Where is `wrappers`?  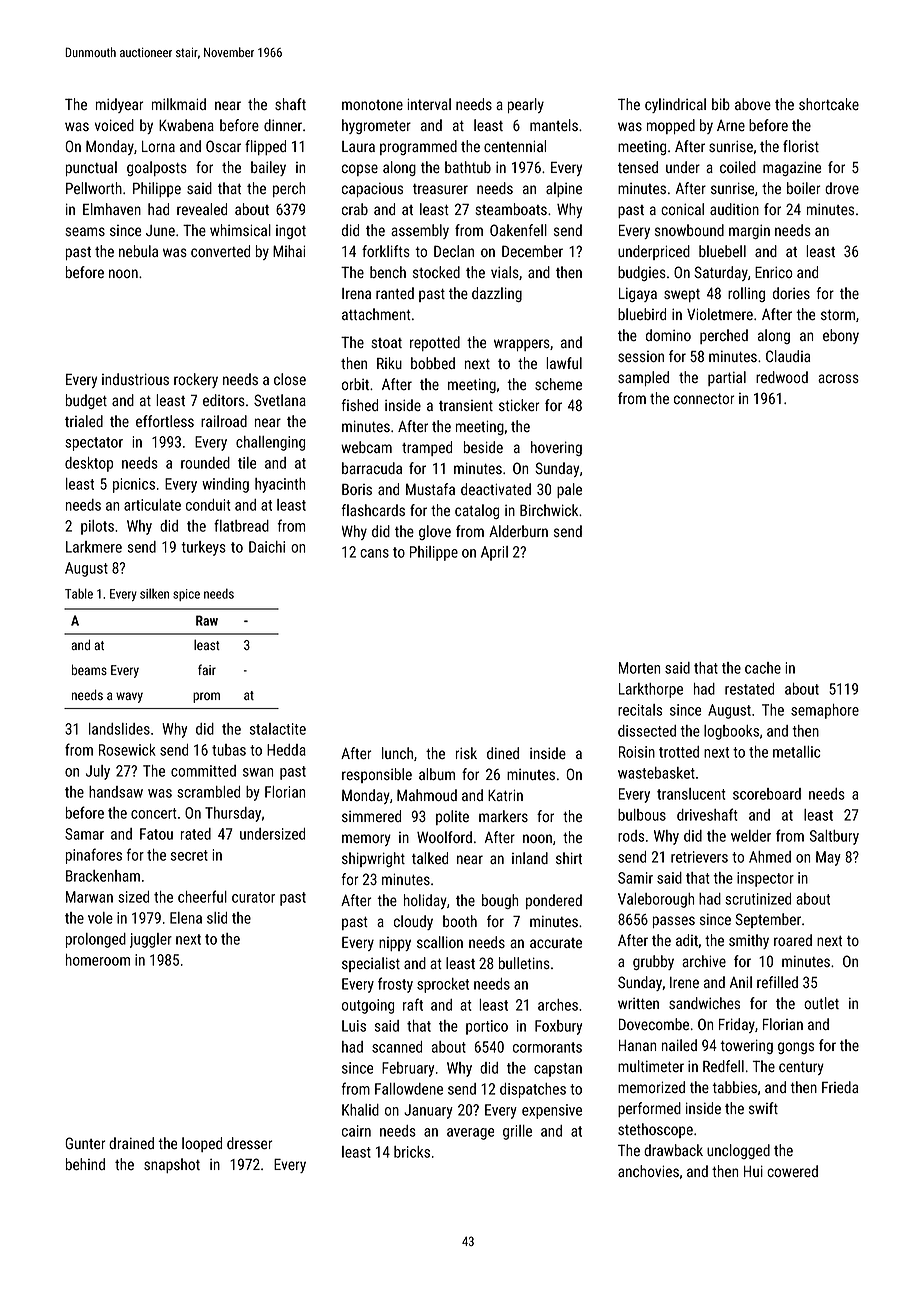
wrappers is located at coordinates (522, 345).
